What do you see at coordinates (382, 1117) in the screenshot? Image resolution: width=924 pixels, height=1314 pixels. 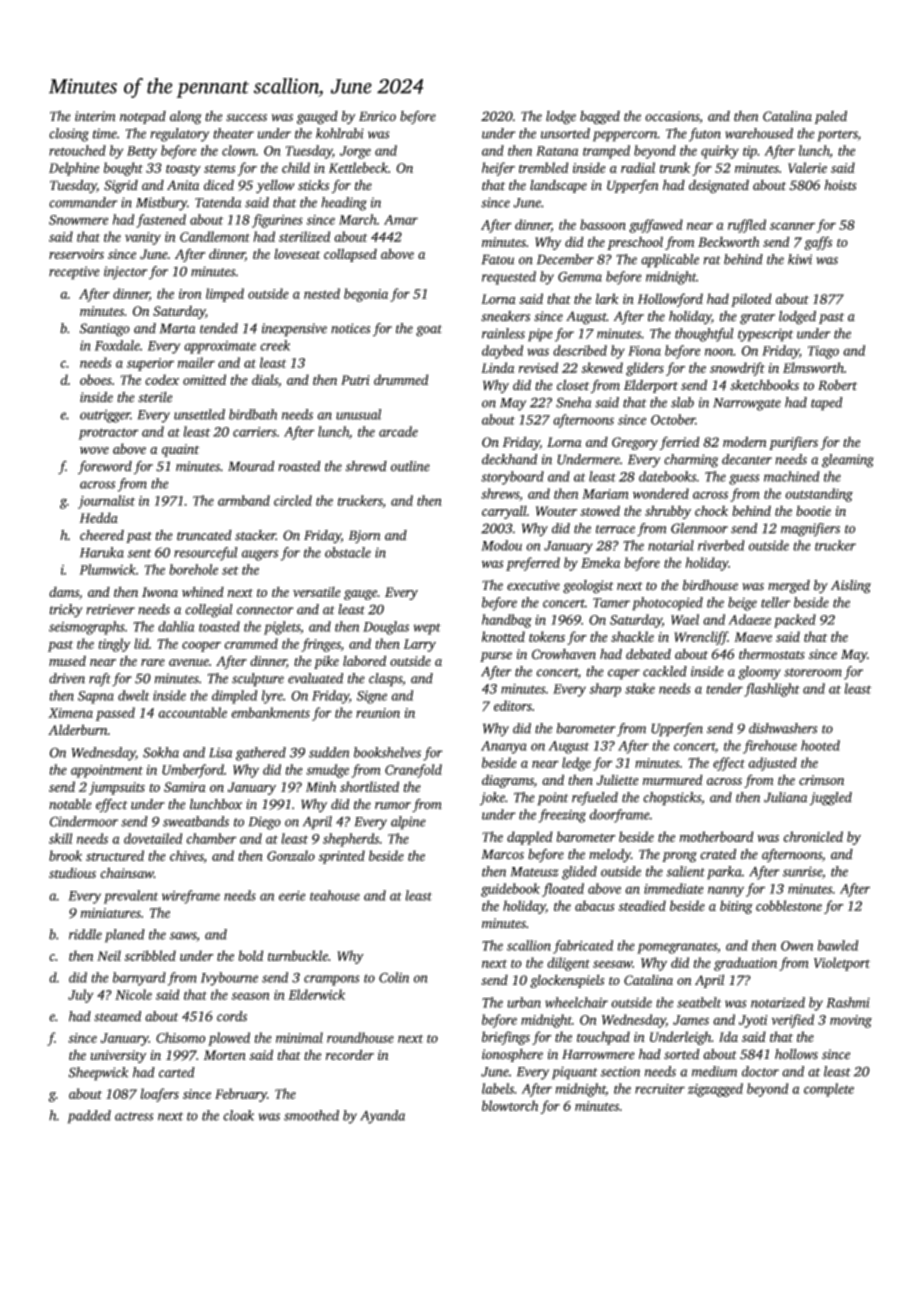 I see `Ayanda` at bounding box center [382, 1117].
